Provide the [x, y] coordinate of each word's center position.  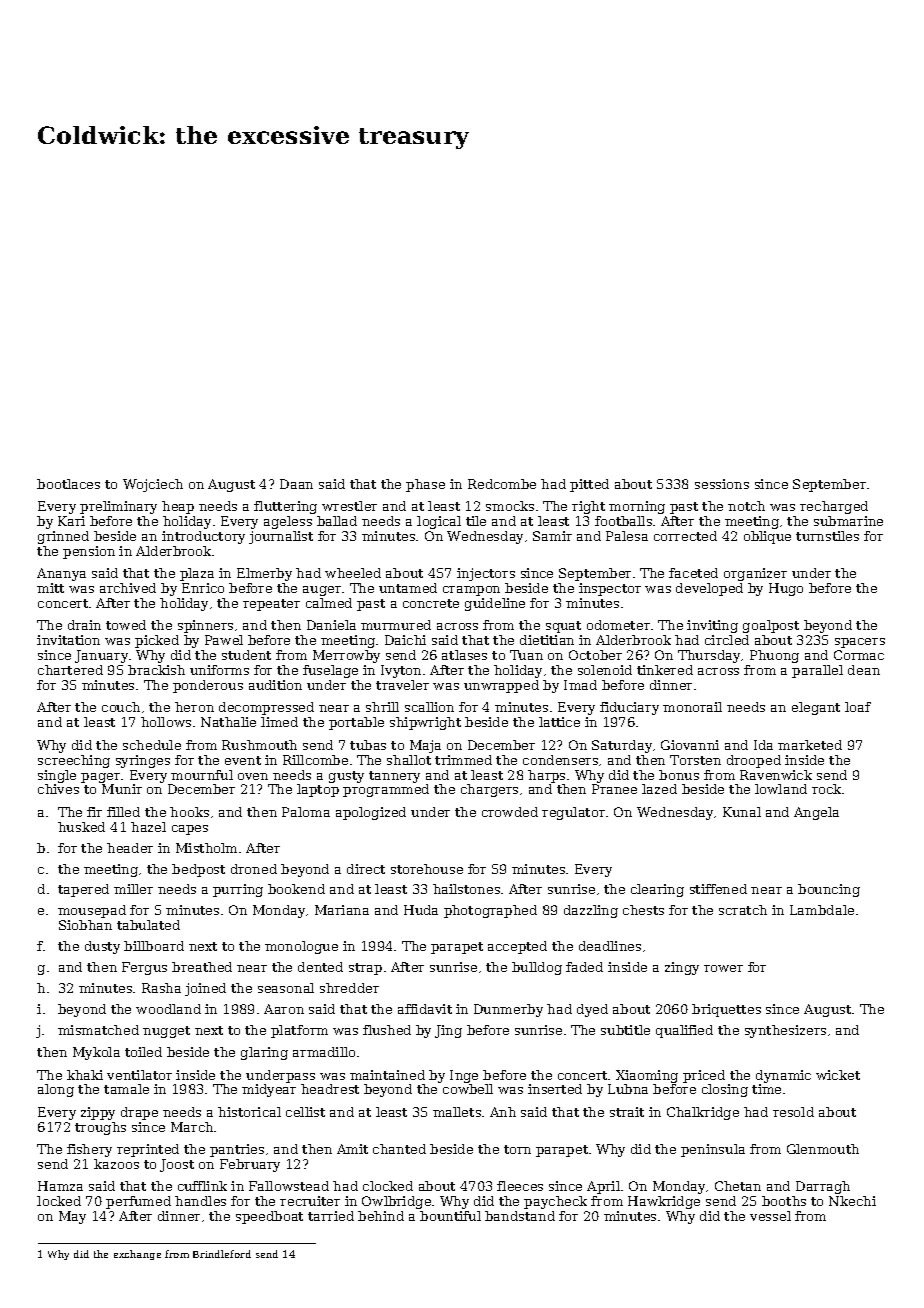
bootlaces [68, 484]
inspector [610, 589]
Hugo [786, 589]
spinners [205, 626]
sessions [722, 484]
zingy [682, 968]
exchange [137, 1255]
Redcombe [502, 484]
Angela [816, 813]
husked [81, 827]
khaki [85, 1075]
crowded [510, 812]
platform [299, 1031]
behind [381, 1216]
